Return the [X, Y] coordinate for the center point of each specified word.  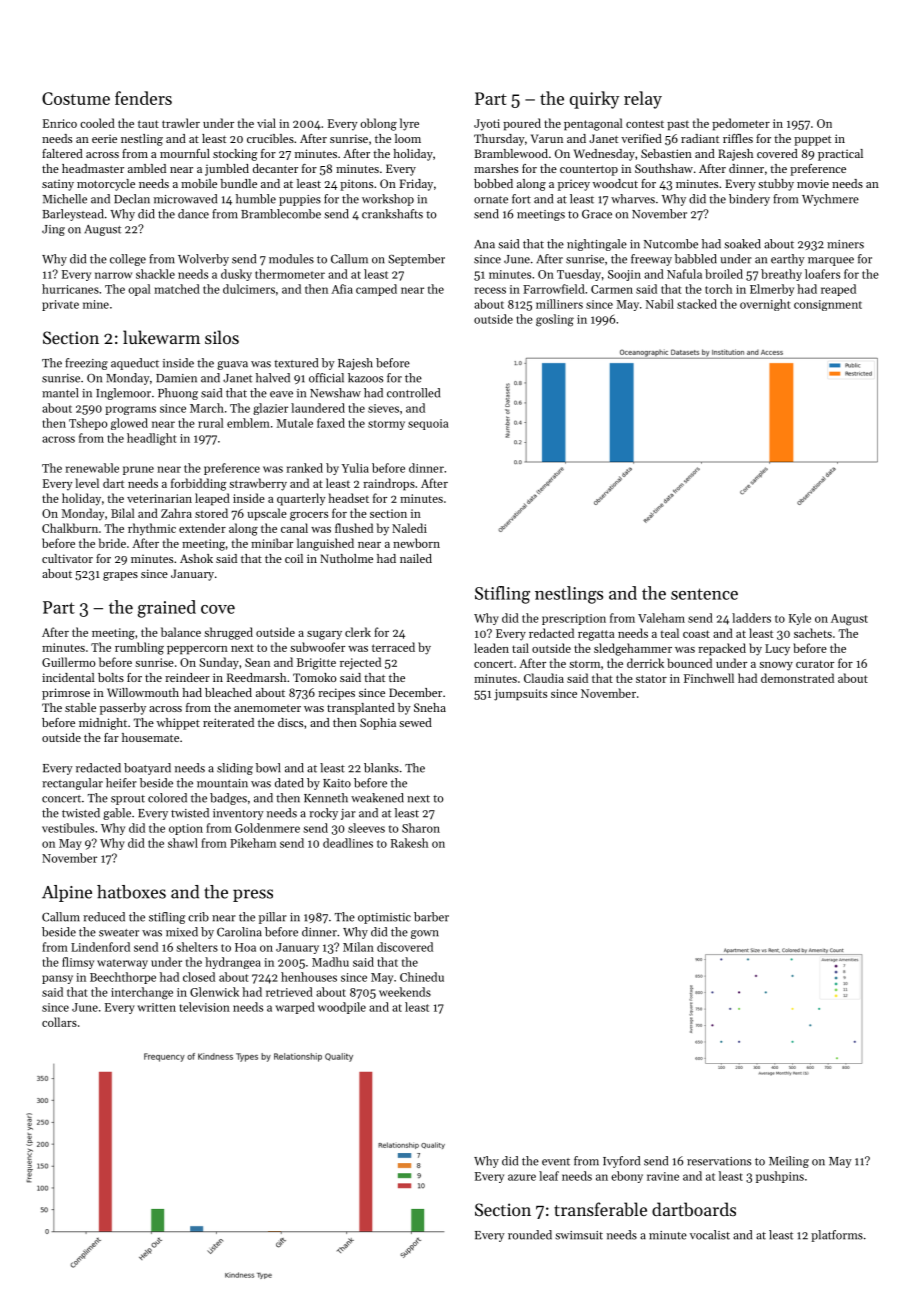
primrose [66, 694]
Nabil [660, 304]
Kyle [800, 619]
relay [643, 100]
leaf [549, 1176]
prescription [574, 619]
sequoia [428, 424]
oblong [378, 124]
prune [138, 470]
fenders [143, 98]
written [156, 1007]
